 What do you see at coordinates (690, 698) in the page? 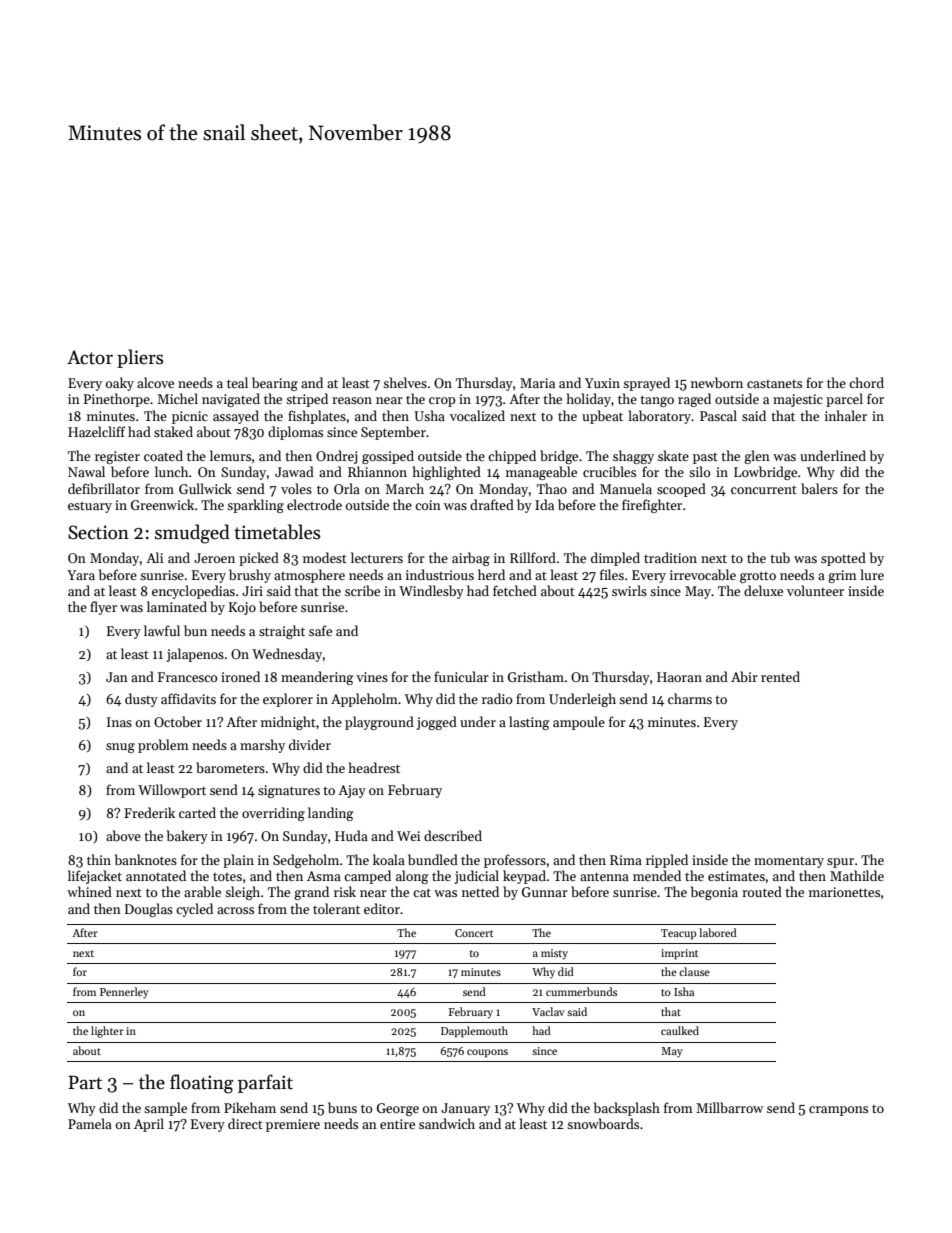
I see `charms` at bounding box center [690, 698].
